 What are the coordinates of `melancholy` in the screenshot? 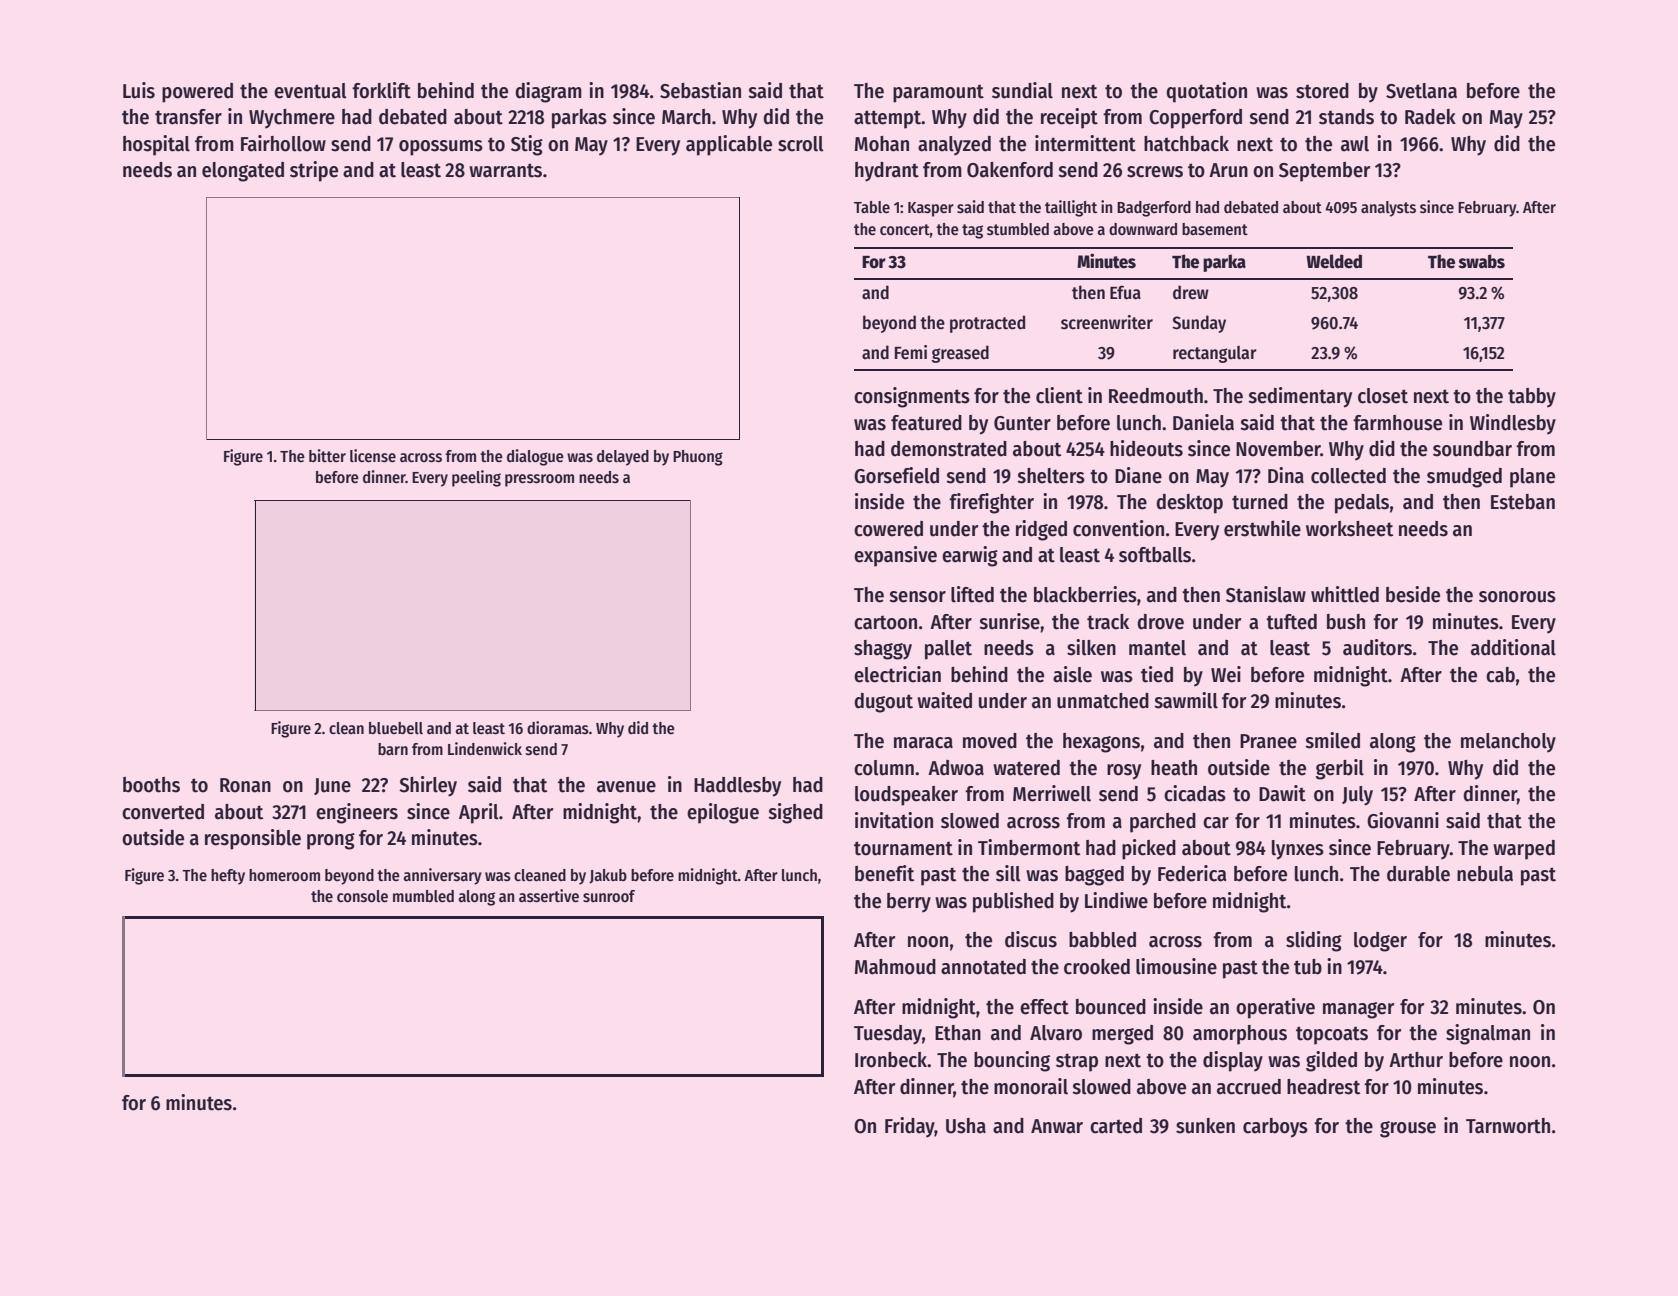 It's located at (1508, 742).
